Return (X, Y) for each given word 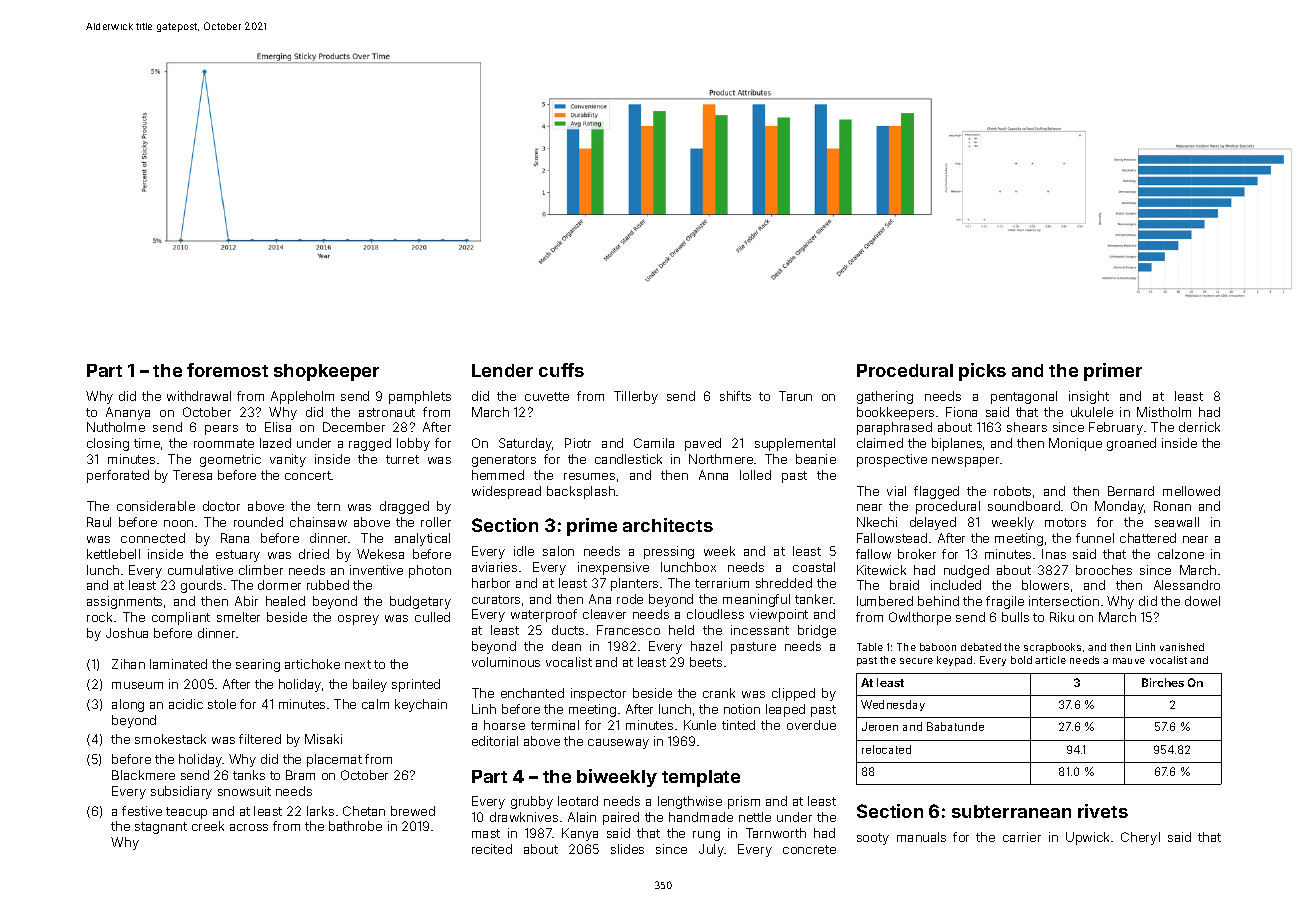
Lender (502, 370)
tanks (249, 775)
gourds (201, 586)
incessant (760, 630)
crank (719, 693)
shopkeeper (326, 372)
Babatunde (955, 726)
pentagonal (1024, 397)
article (1050, 660)
